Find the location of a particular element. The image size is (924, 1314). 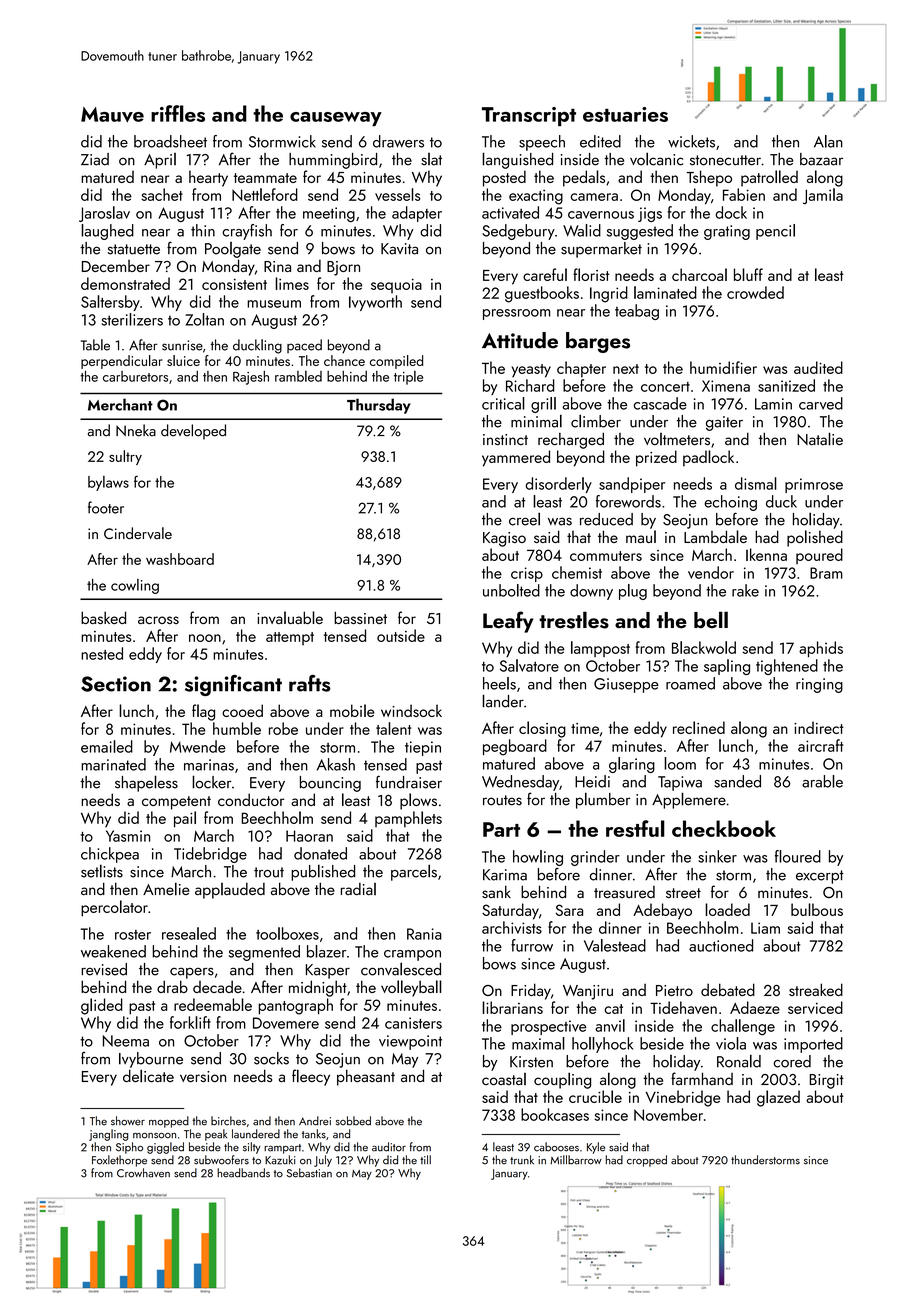

delicate is located at coordinates (148, 1076).
